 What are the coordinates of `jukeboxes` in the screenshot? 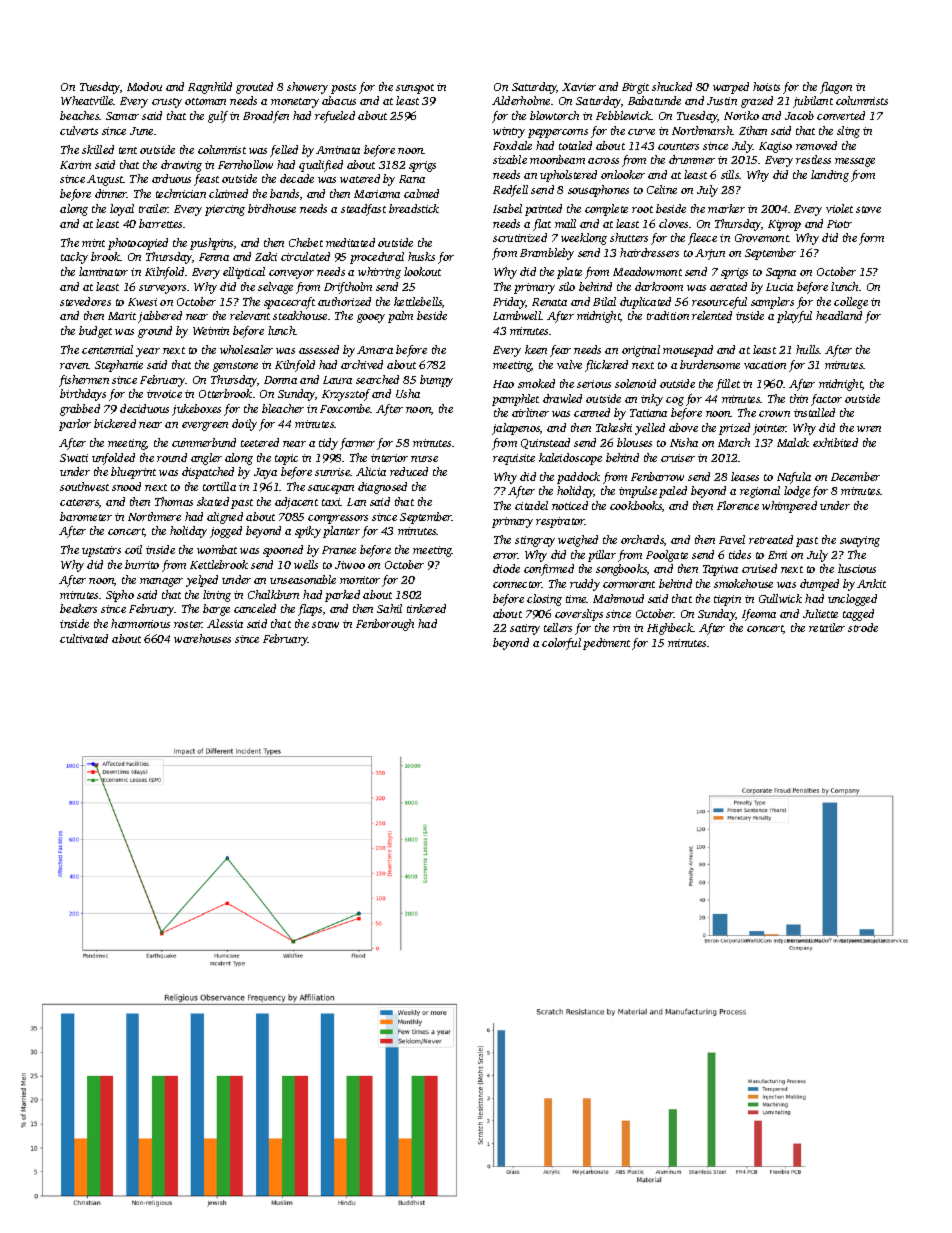 It's located at (196, 410).
